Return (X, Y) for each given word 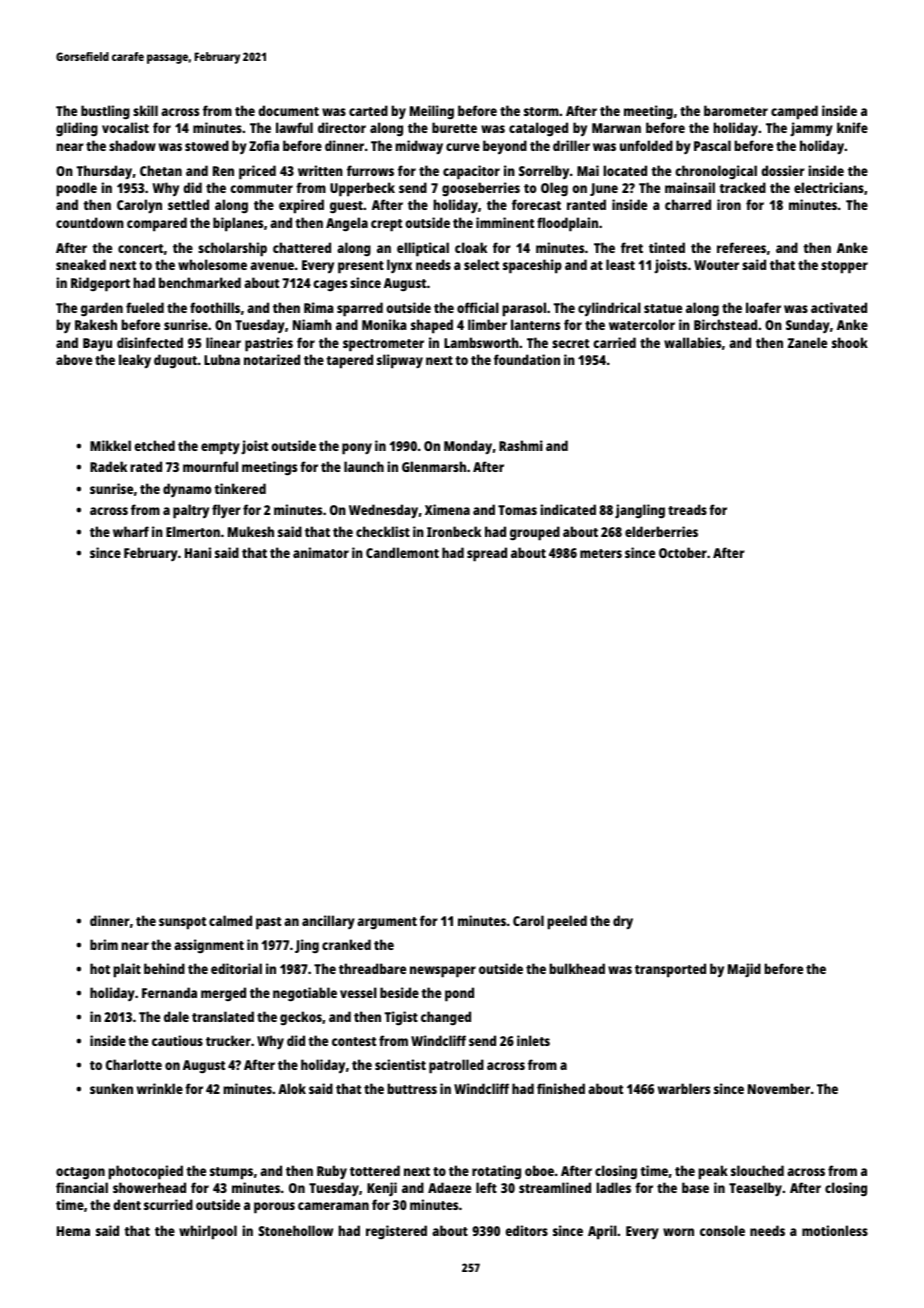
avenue (272, 266)
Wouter (716, 265)
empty (220, 448)
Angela (347, 224)
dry (623, 922)
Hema (73, 1231)
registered (396, 1232)
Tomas (517, 510)
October (683, 552)
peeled (567, 922)
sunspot (182, 923)
